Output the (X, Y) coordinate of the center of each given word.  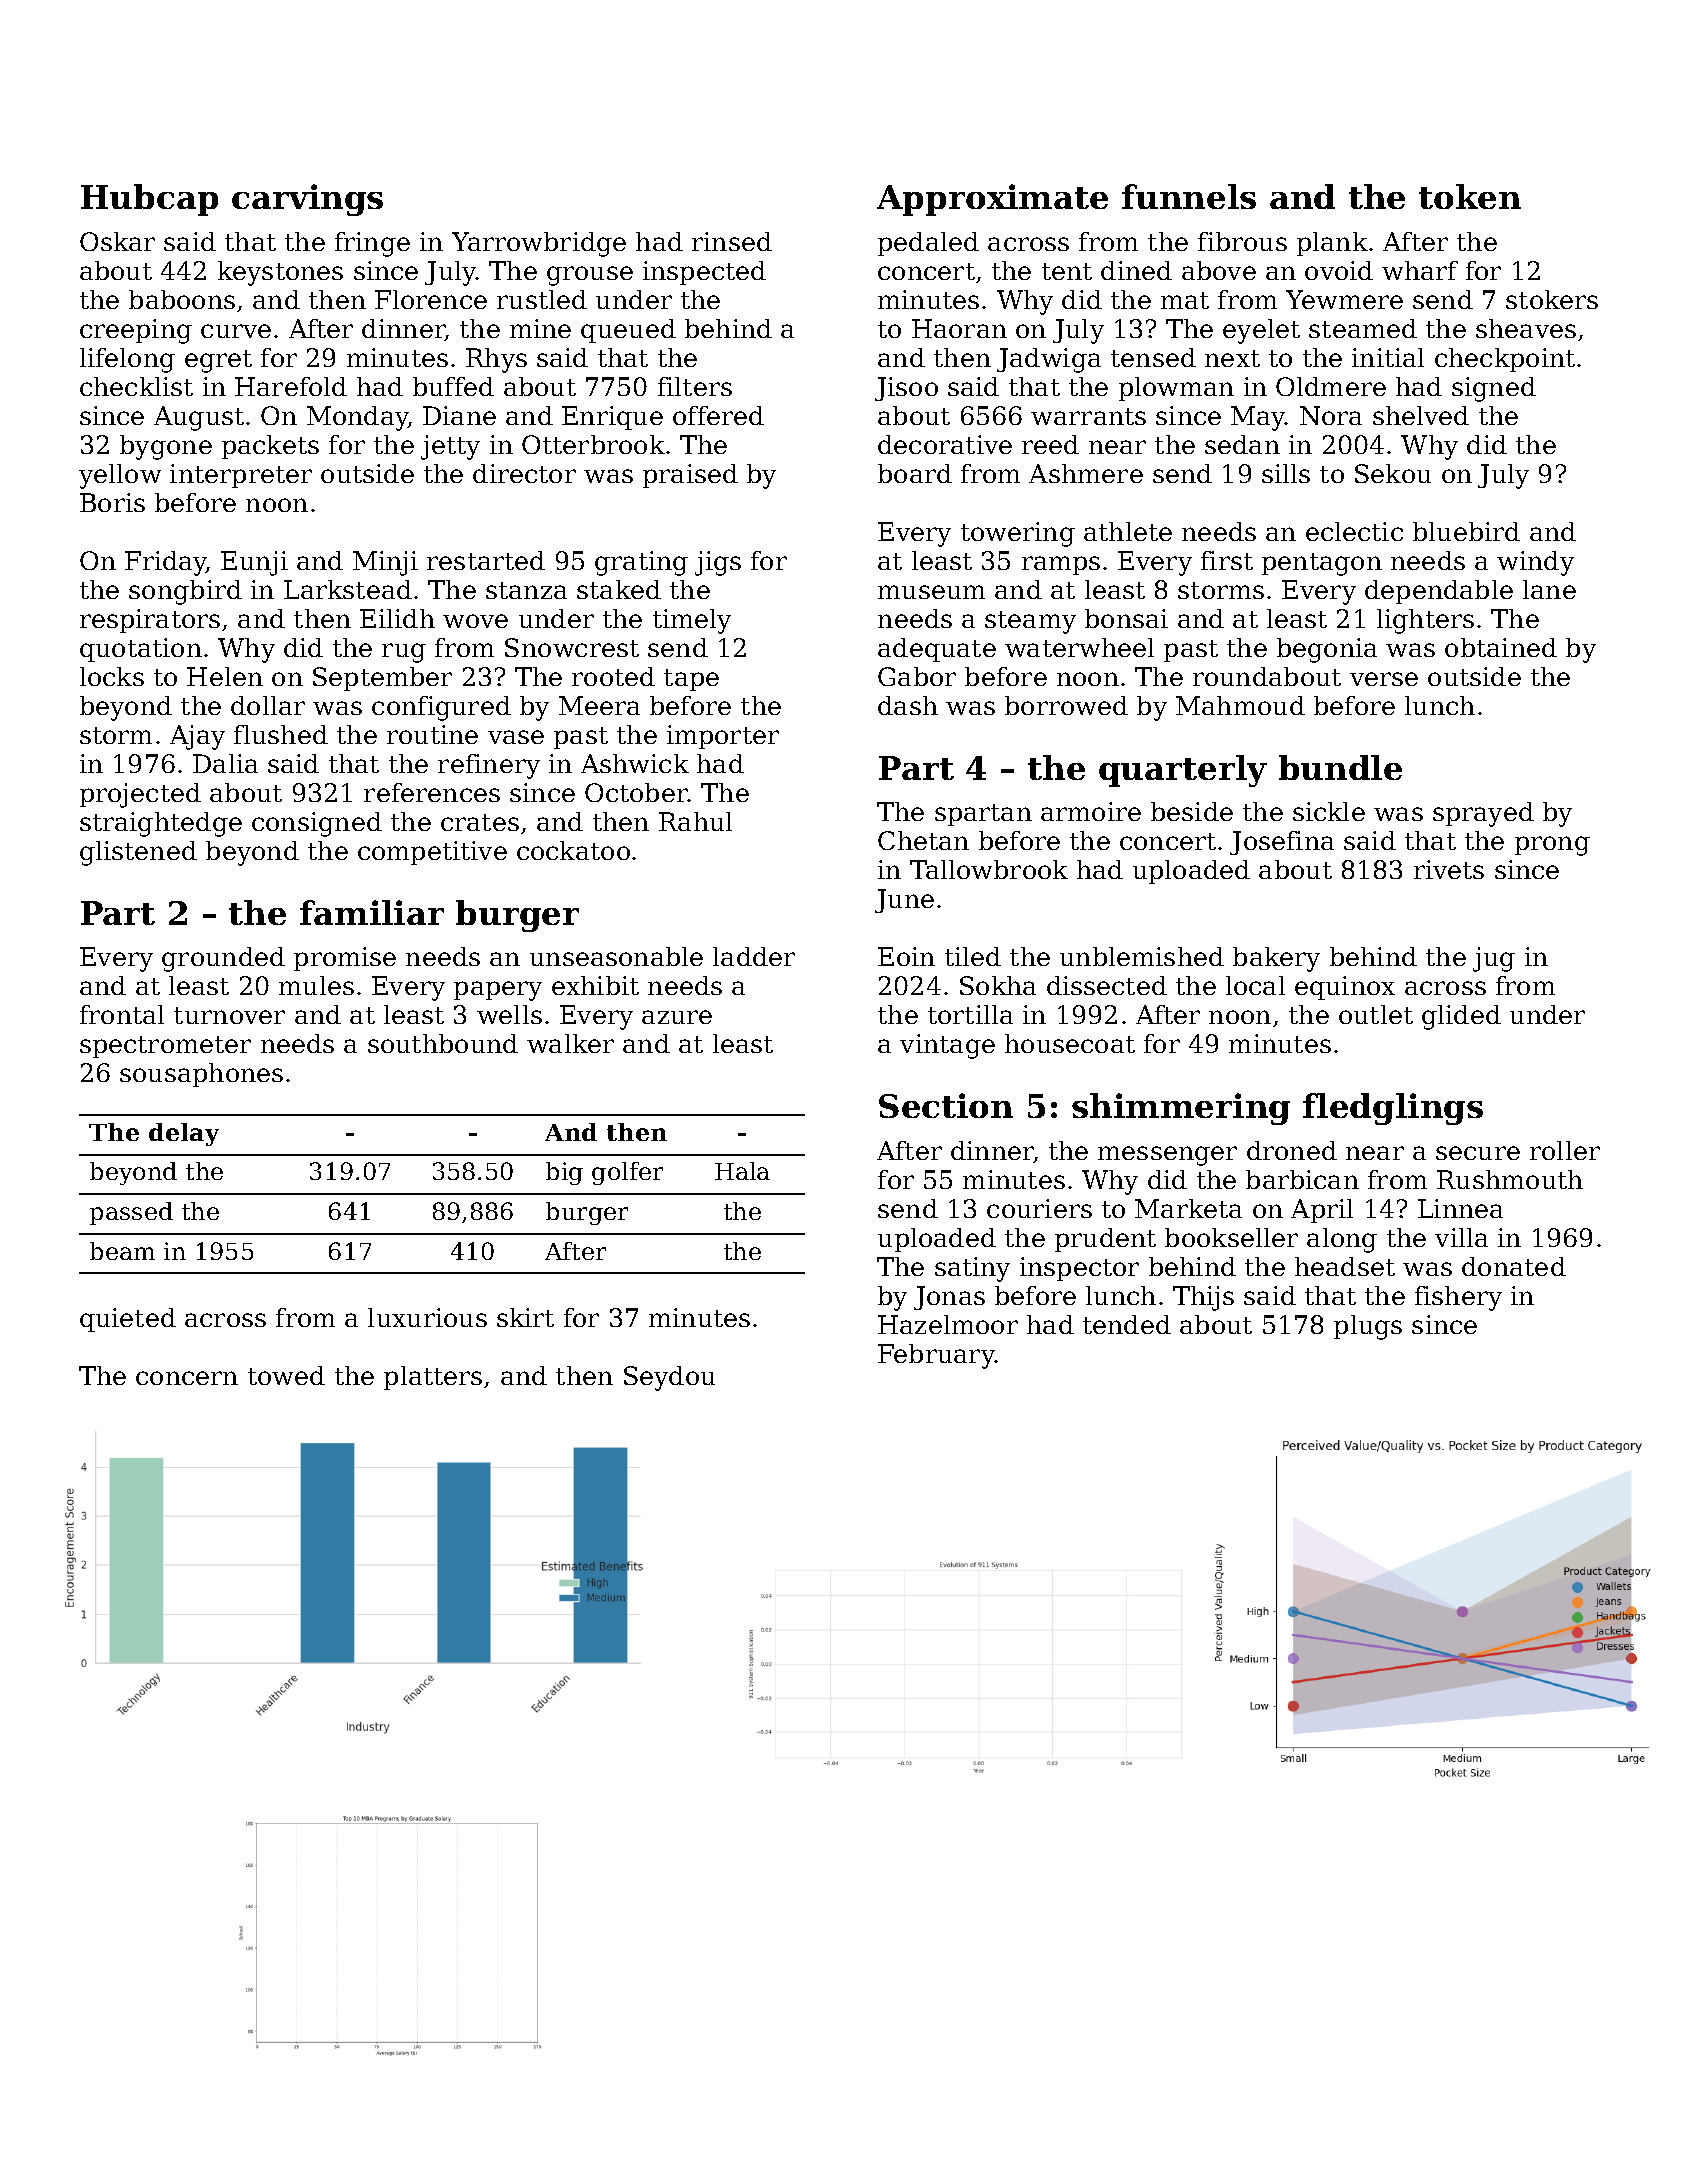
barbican (1302, 1179)
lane (1549, 589)
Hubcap (149, 200)
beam (122, 1251)
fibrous (1242, 241)
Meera (599, 705)
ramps (1061, 565)
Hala (742, 1171)
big (564, 1173)
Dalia (225, 763)
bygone (166, 447)
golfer (627, 1173)
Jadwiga (1049, 360)
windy (1535, 563)
